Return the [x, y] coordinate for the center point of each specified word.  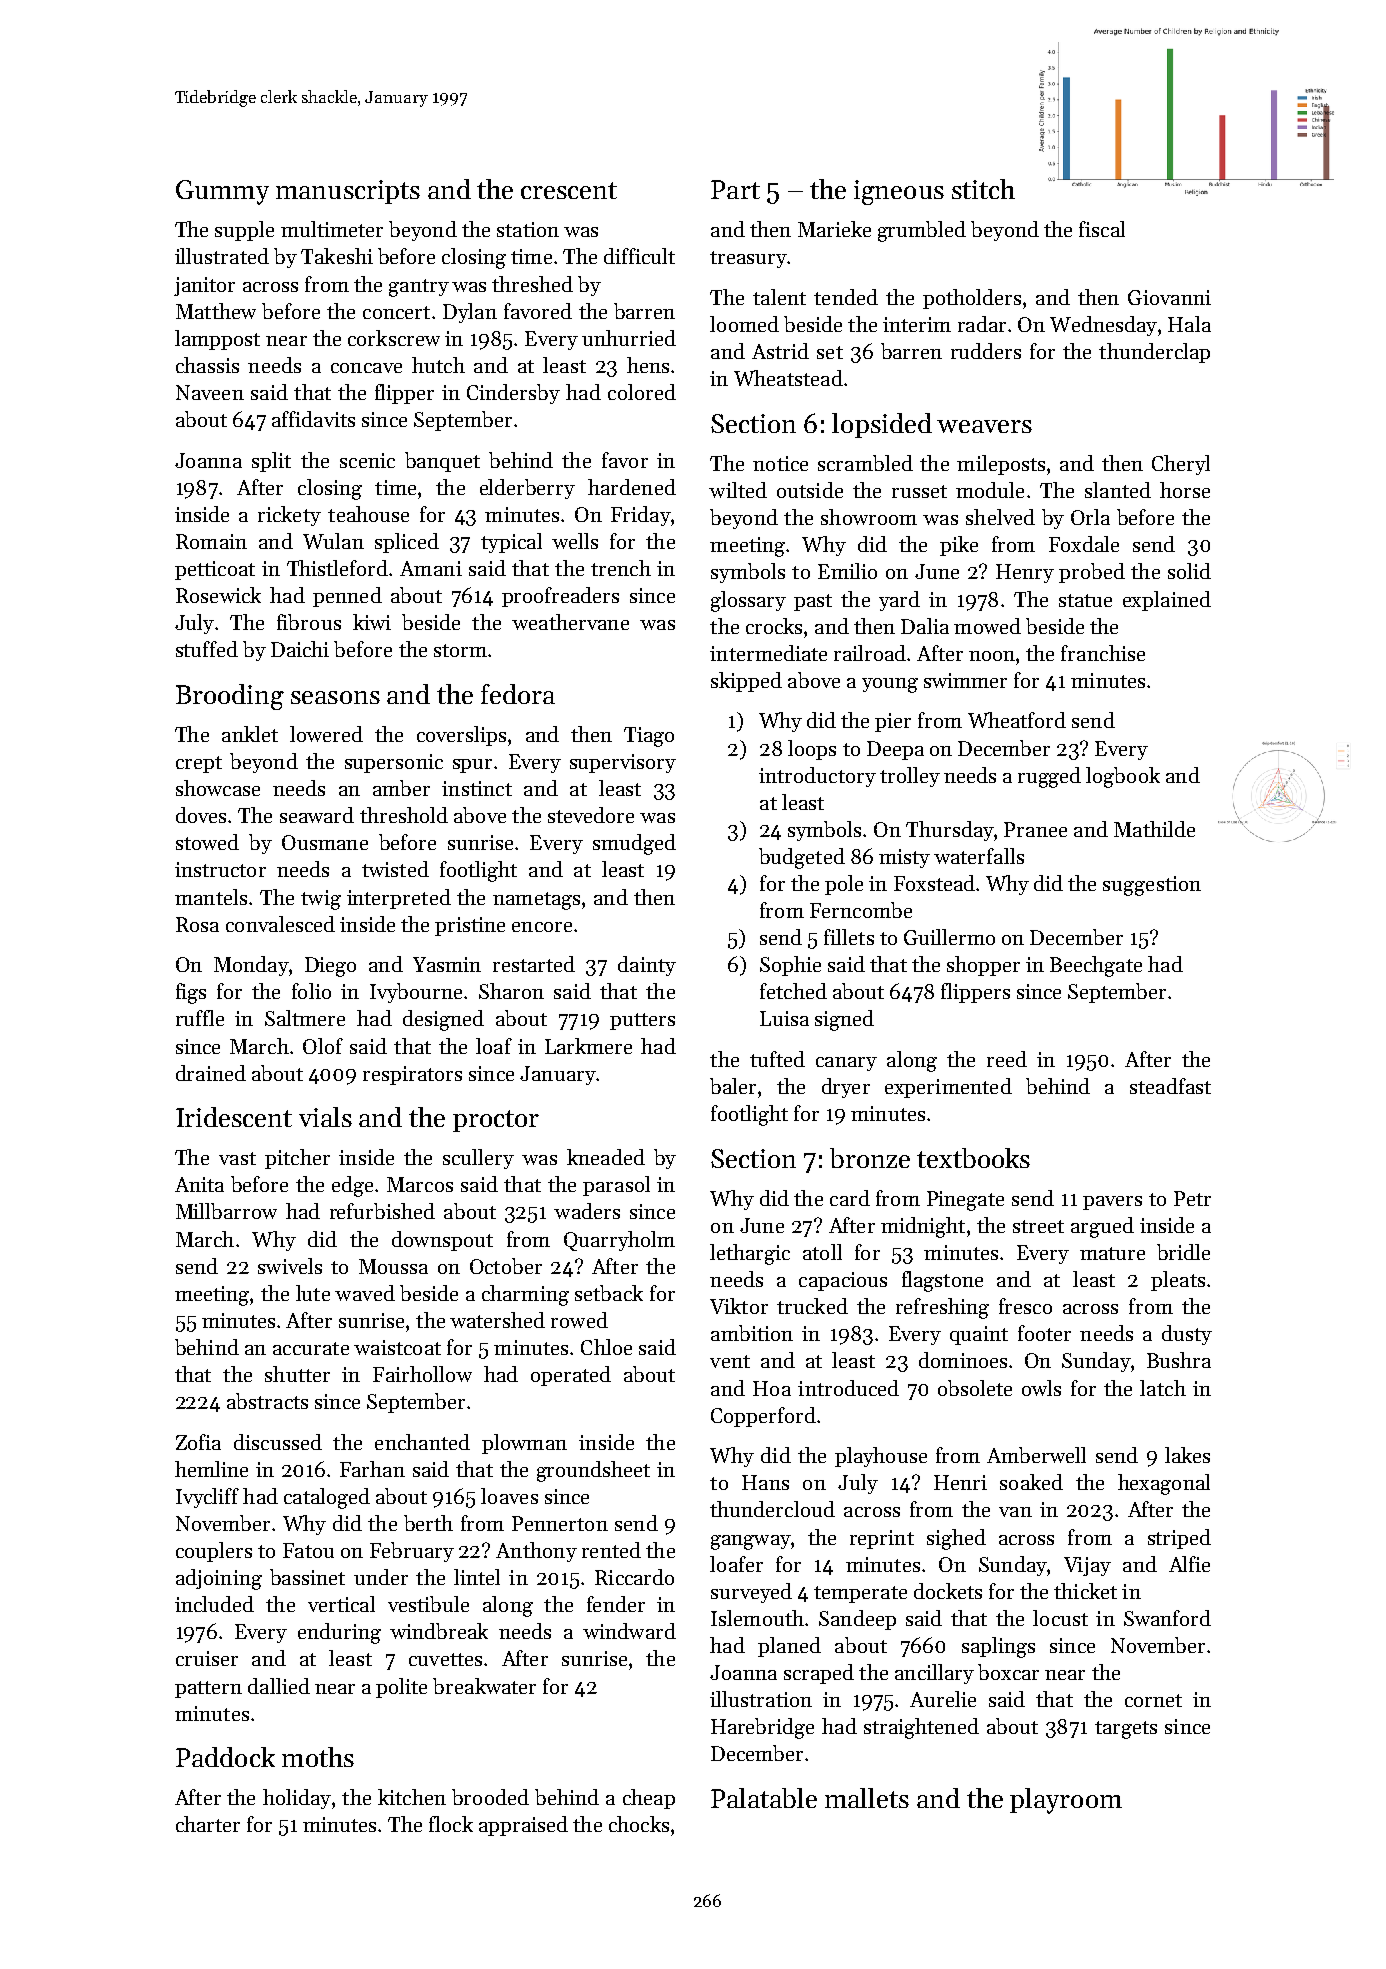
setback [609, 1293]
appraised [523, 1826]
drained [211, 1073]
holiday [297, 1799]
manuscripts [348, 192]
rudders [986, 351]
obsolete [975, 1388]
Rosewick [218, 595]
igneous [899, 192]
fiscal [1102, 229]
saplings [998, 1647]
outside [810, 490]
